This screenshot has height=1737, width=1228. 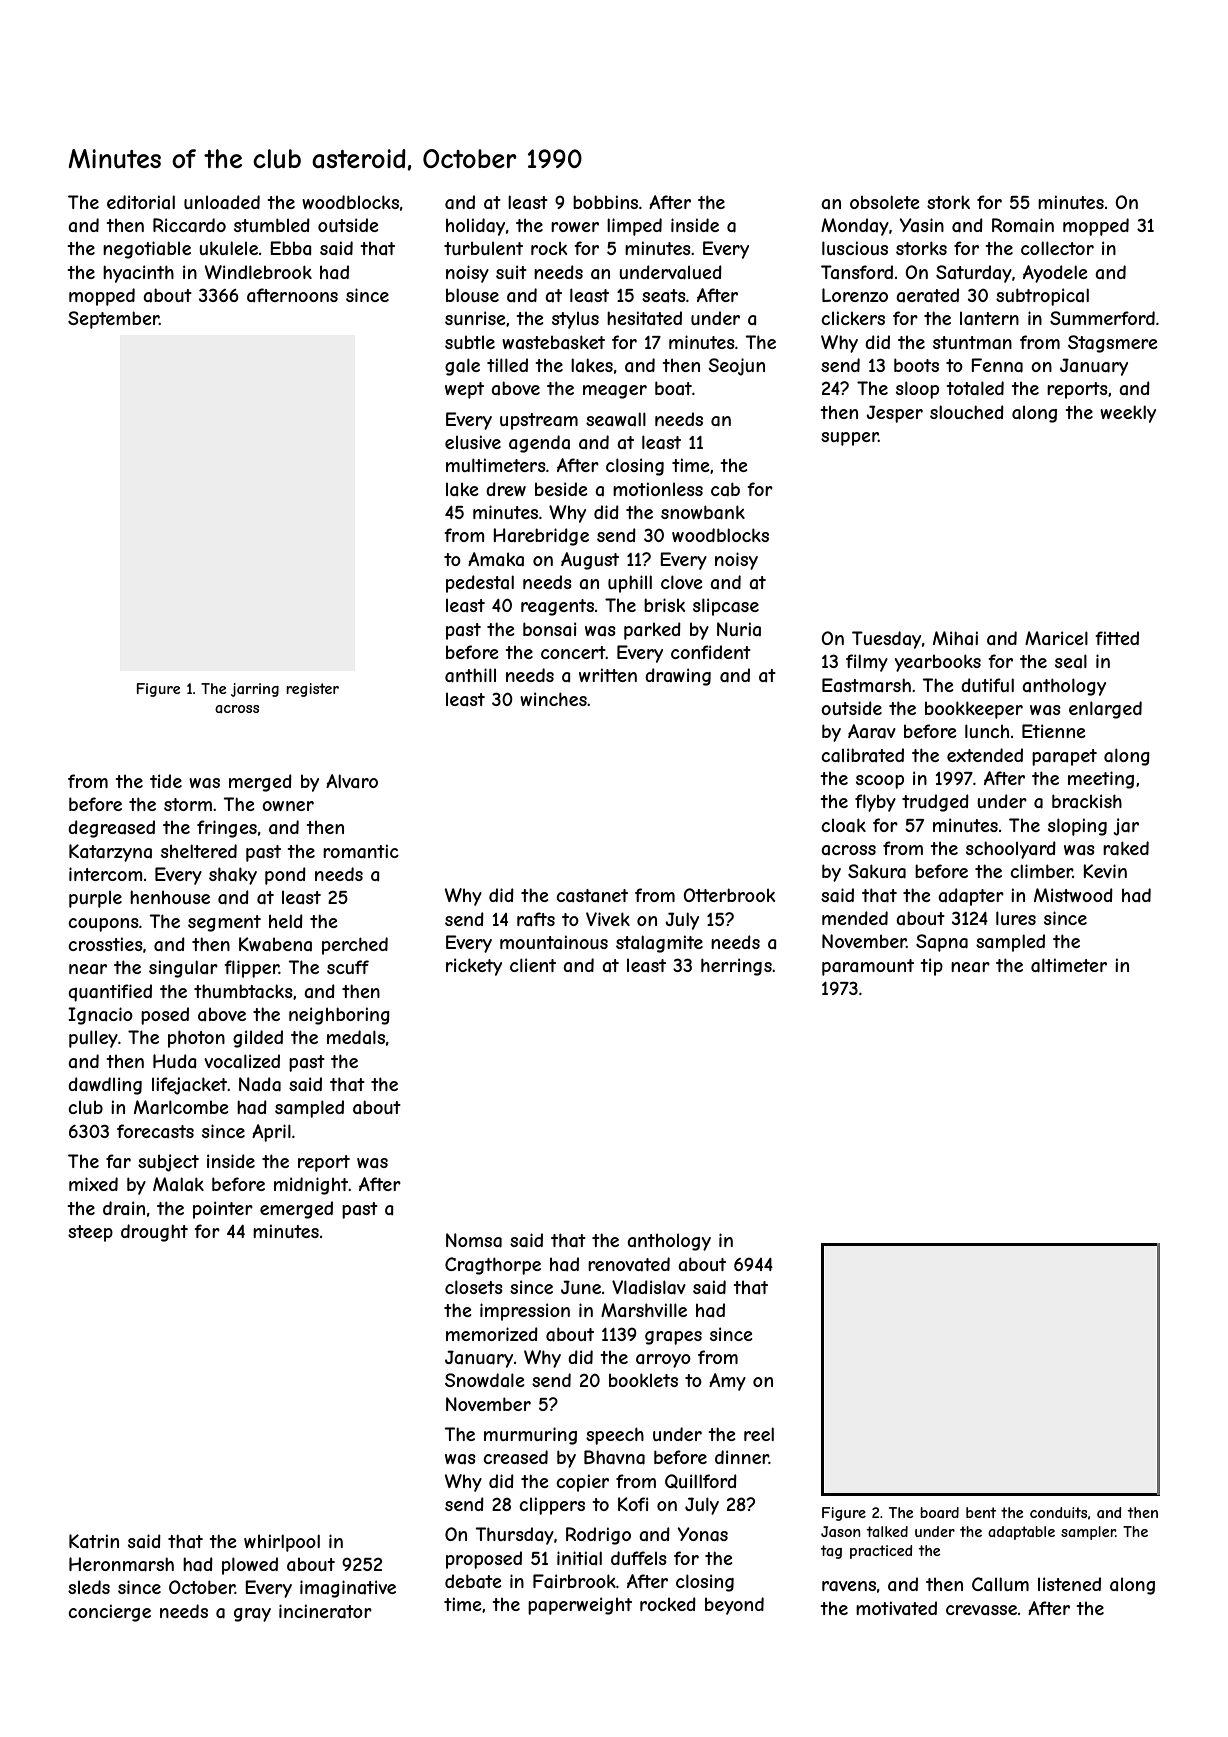 I want to click on client, so click(x=533, y=965).
